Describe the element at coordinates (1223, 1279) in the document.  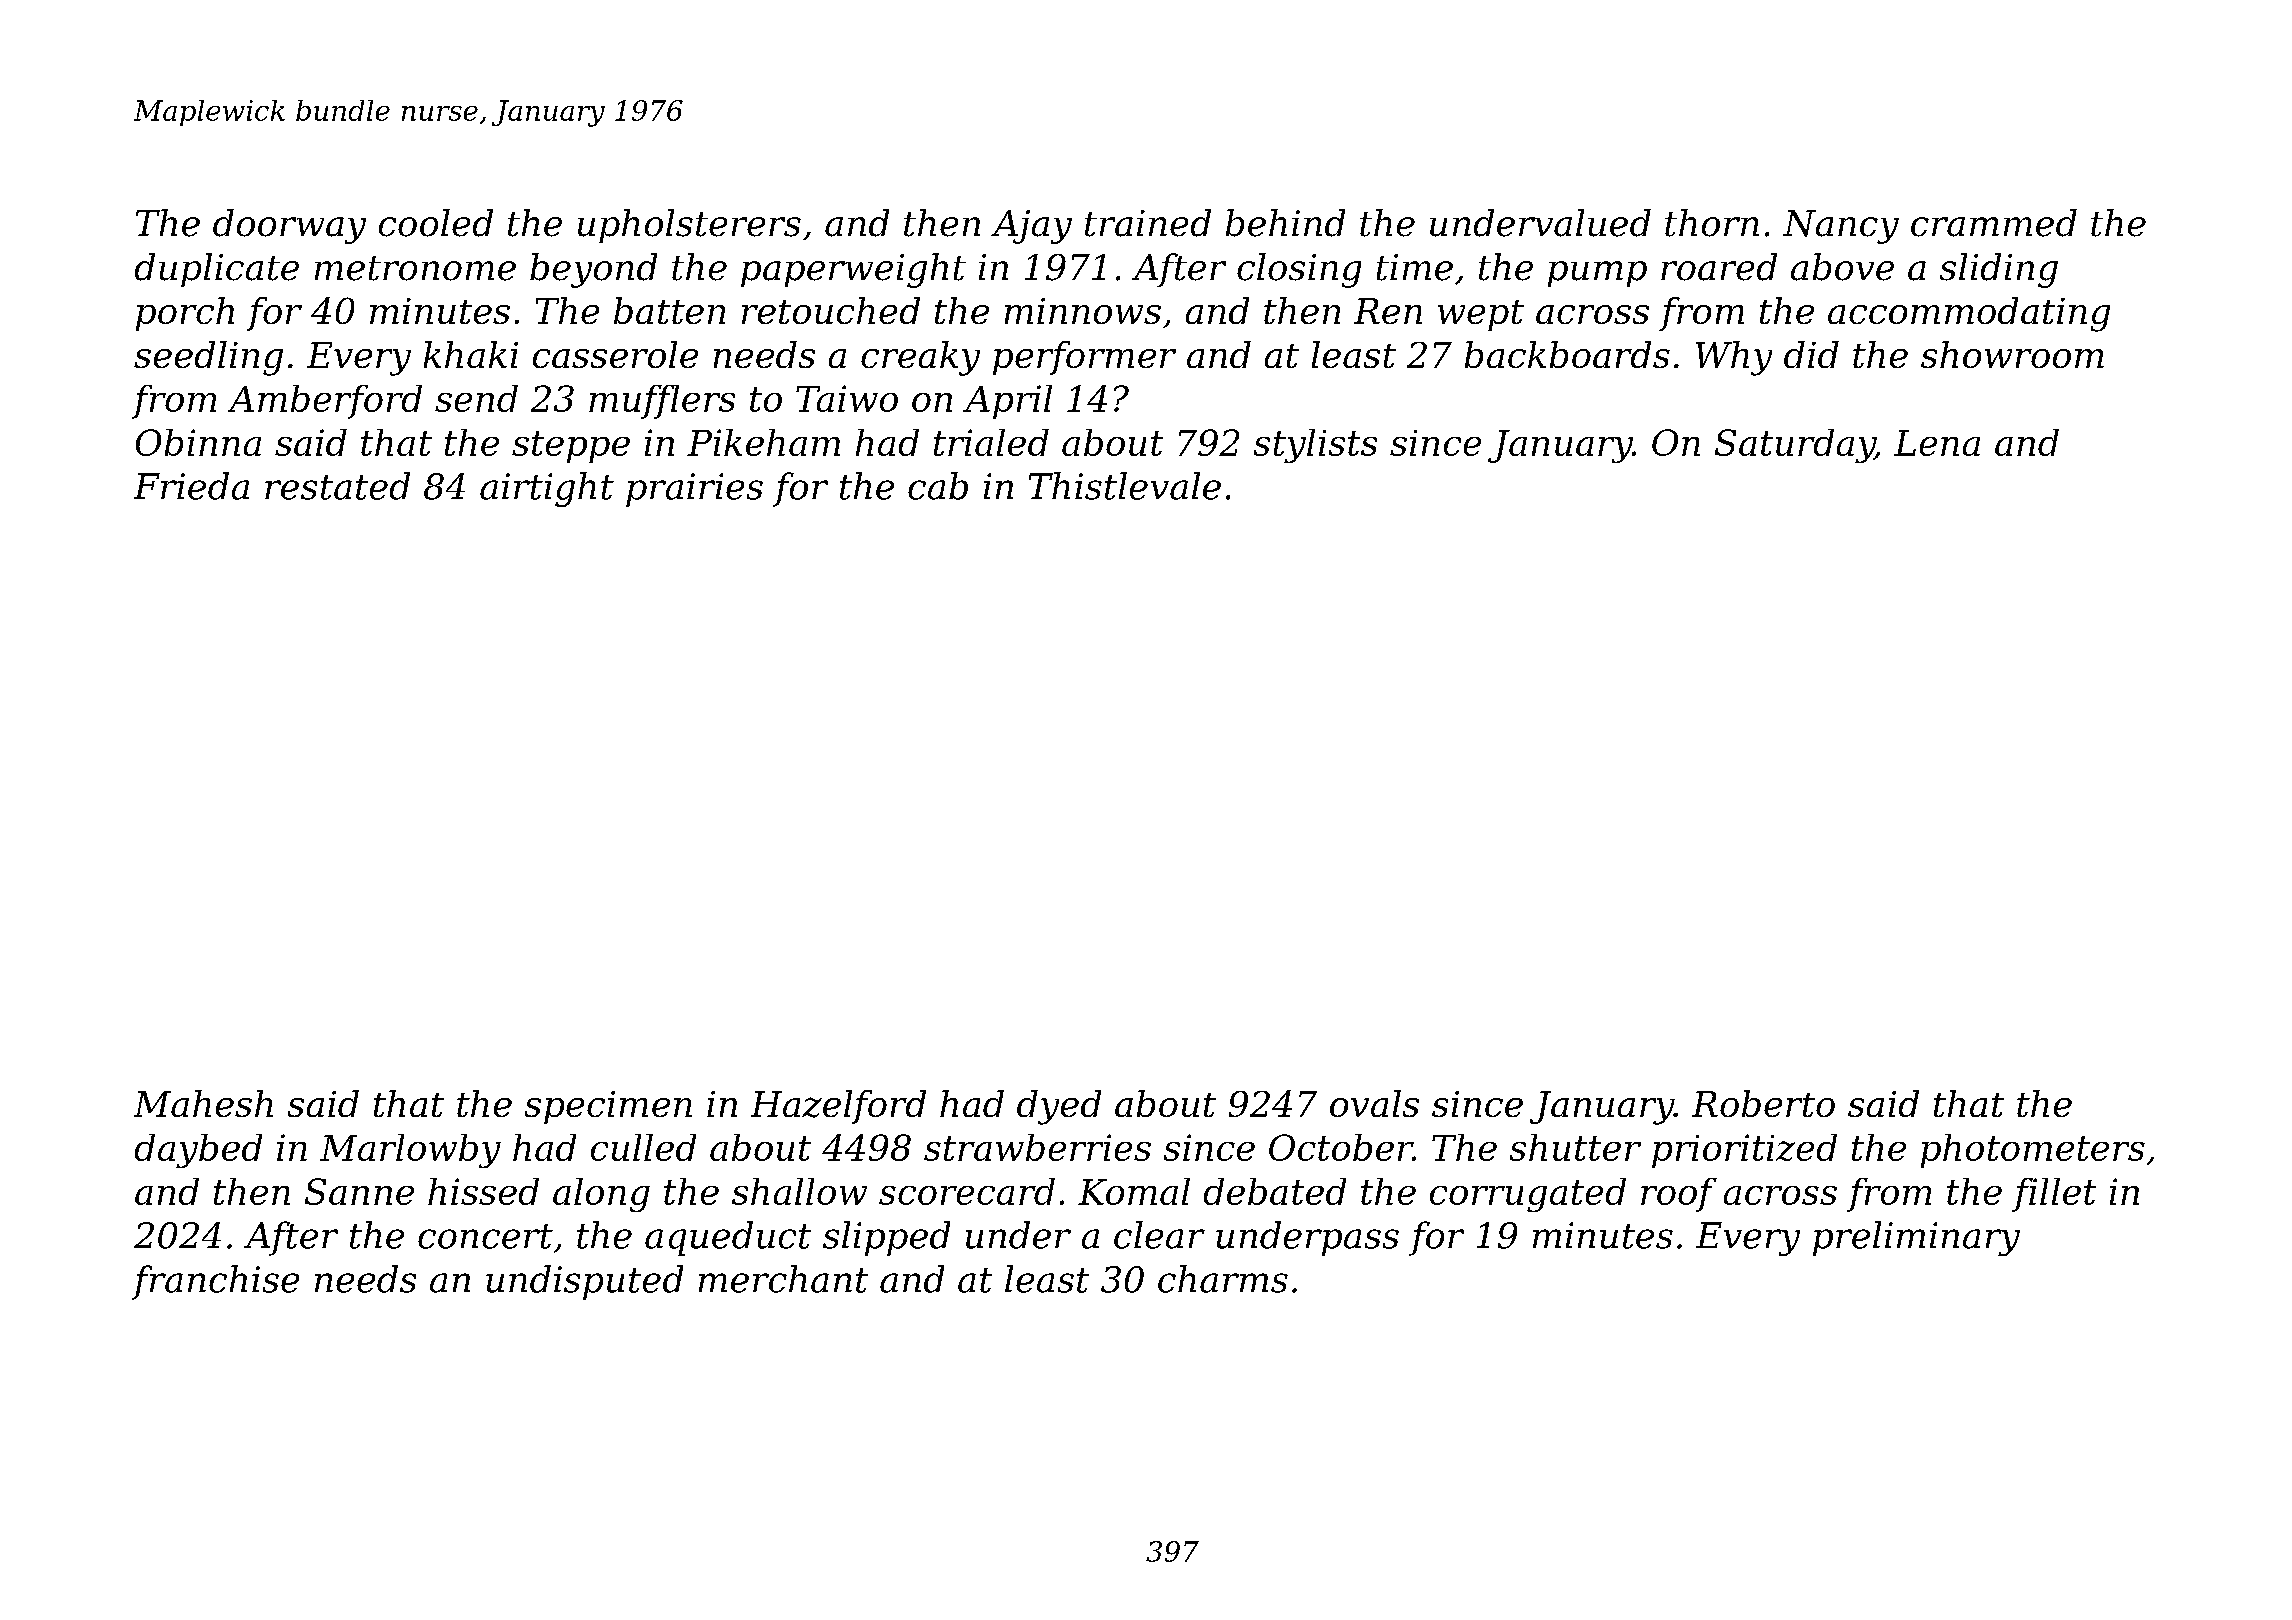
I see `charms` at that location.
